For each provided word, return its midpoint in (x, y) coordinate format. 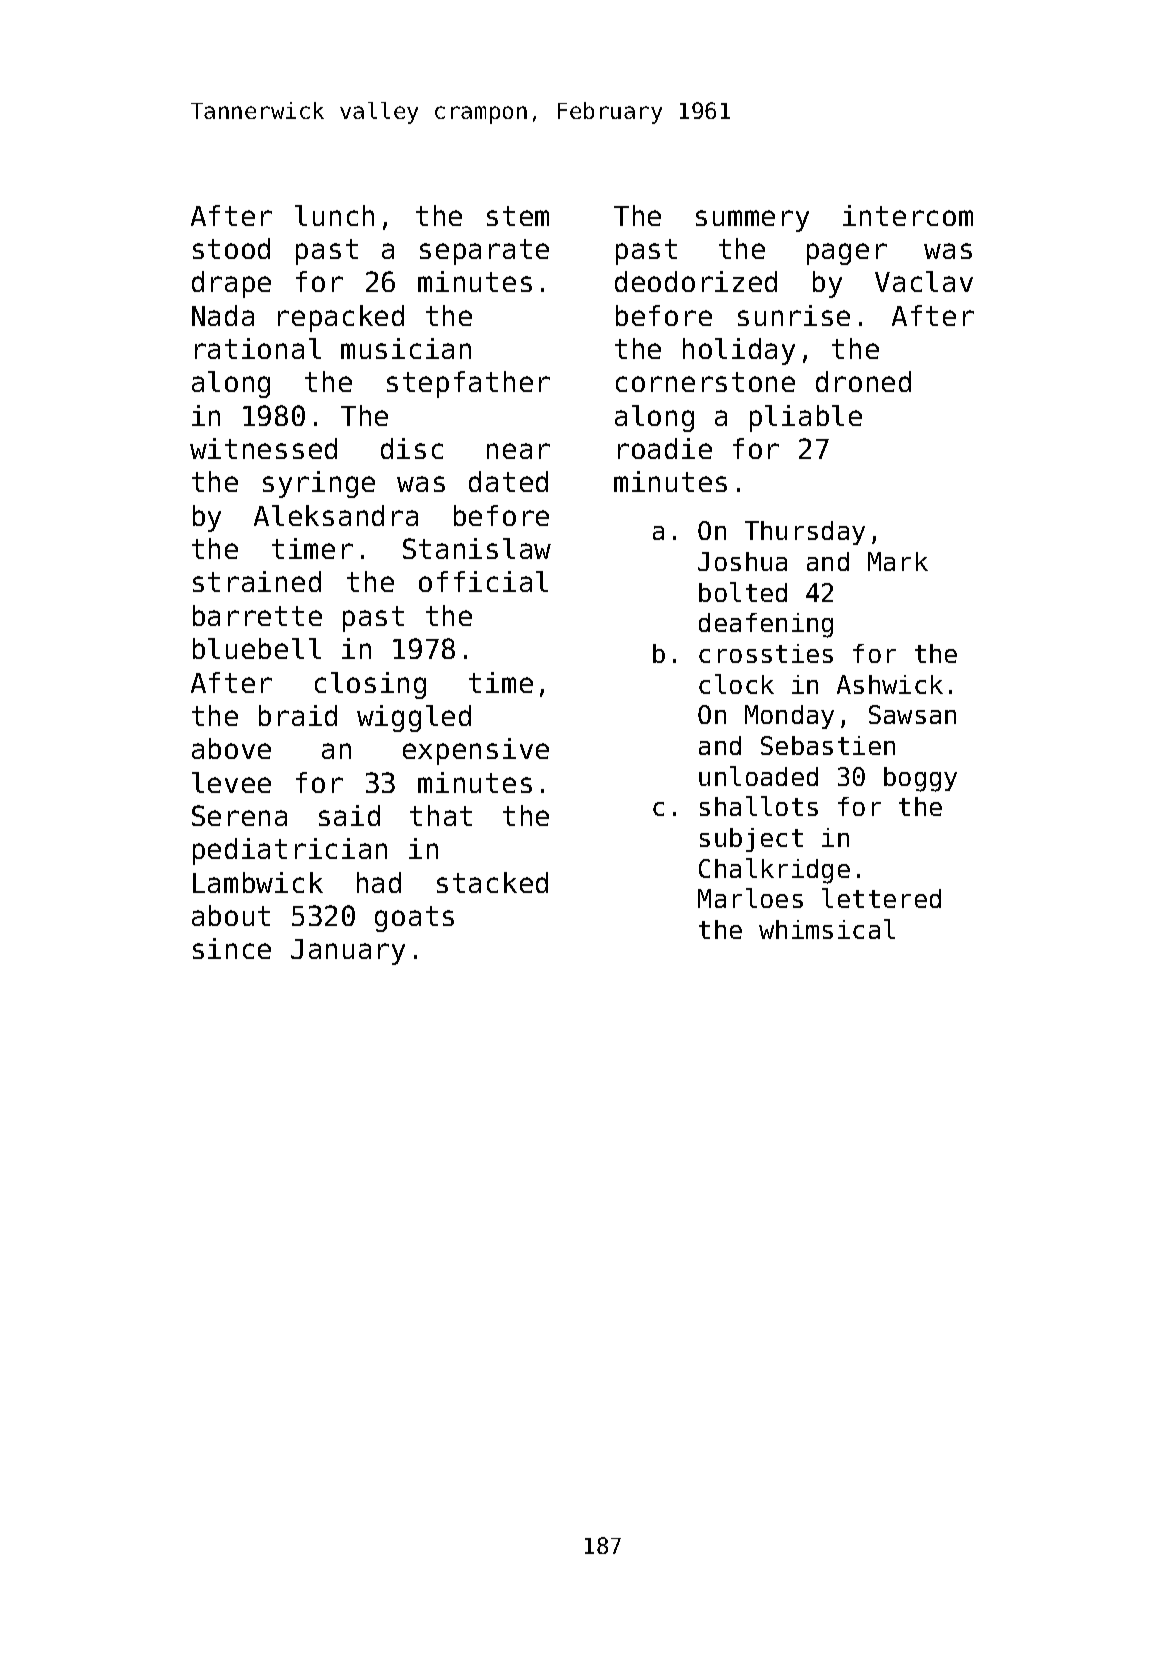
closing (370, 685)
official (483, 581)
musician (406, 348)
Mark (898, 561)
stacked (492, 882)
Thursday (805, 533)
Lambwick (258, 882)
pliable (806, 418)
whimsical (827, 929)
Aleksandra (336, 515)
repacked (341, 318)
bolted (743, 592)
